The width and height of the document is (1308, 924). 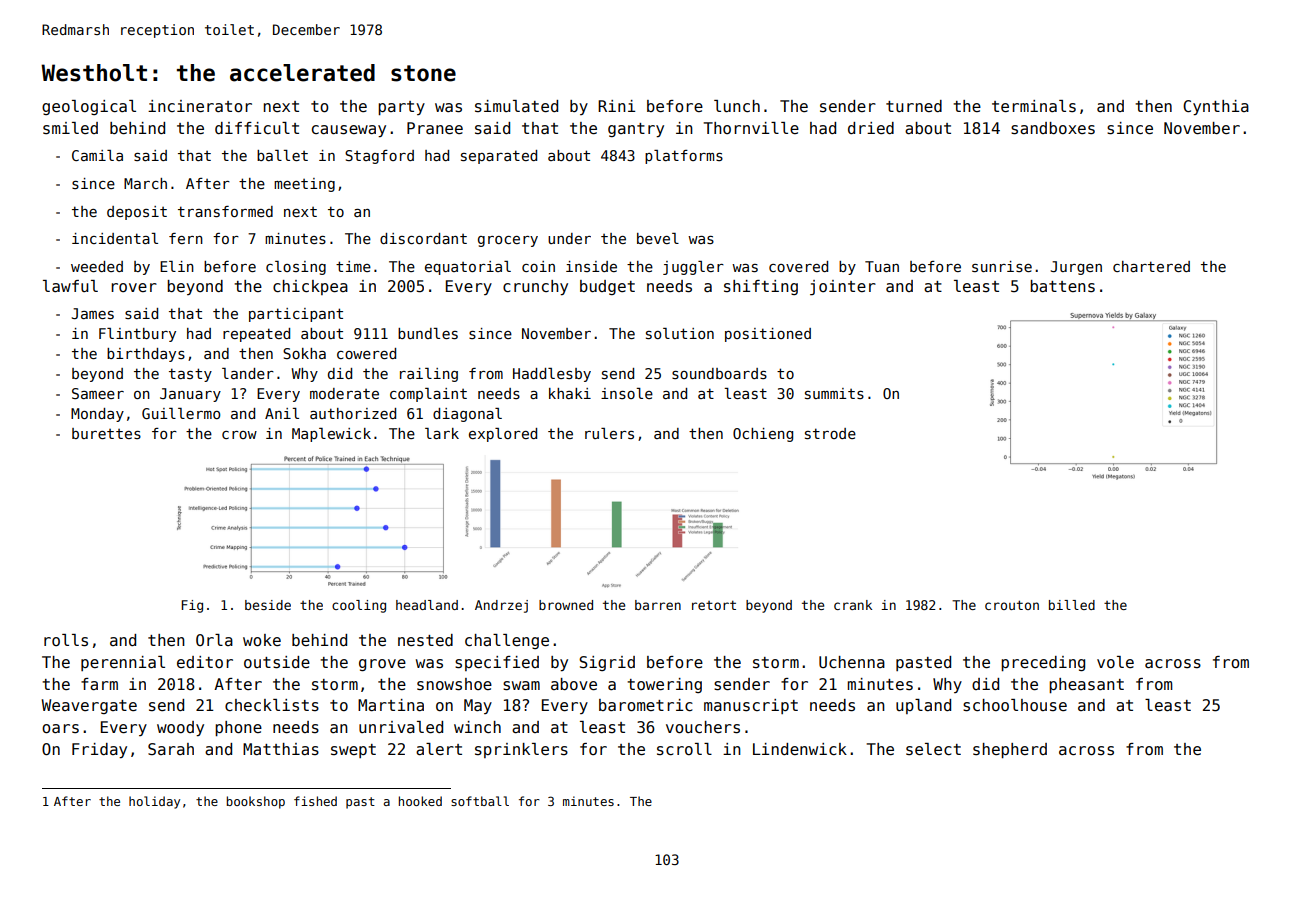 What do you see at coordinates (1062, 286) in the document?
I see `battens` at bounding box center [1062, 286].
